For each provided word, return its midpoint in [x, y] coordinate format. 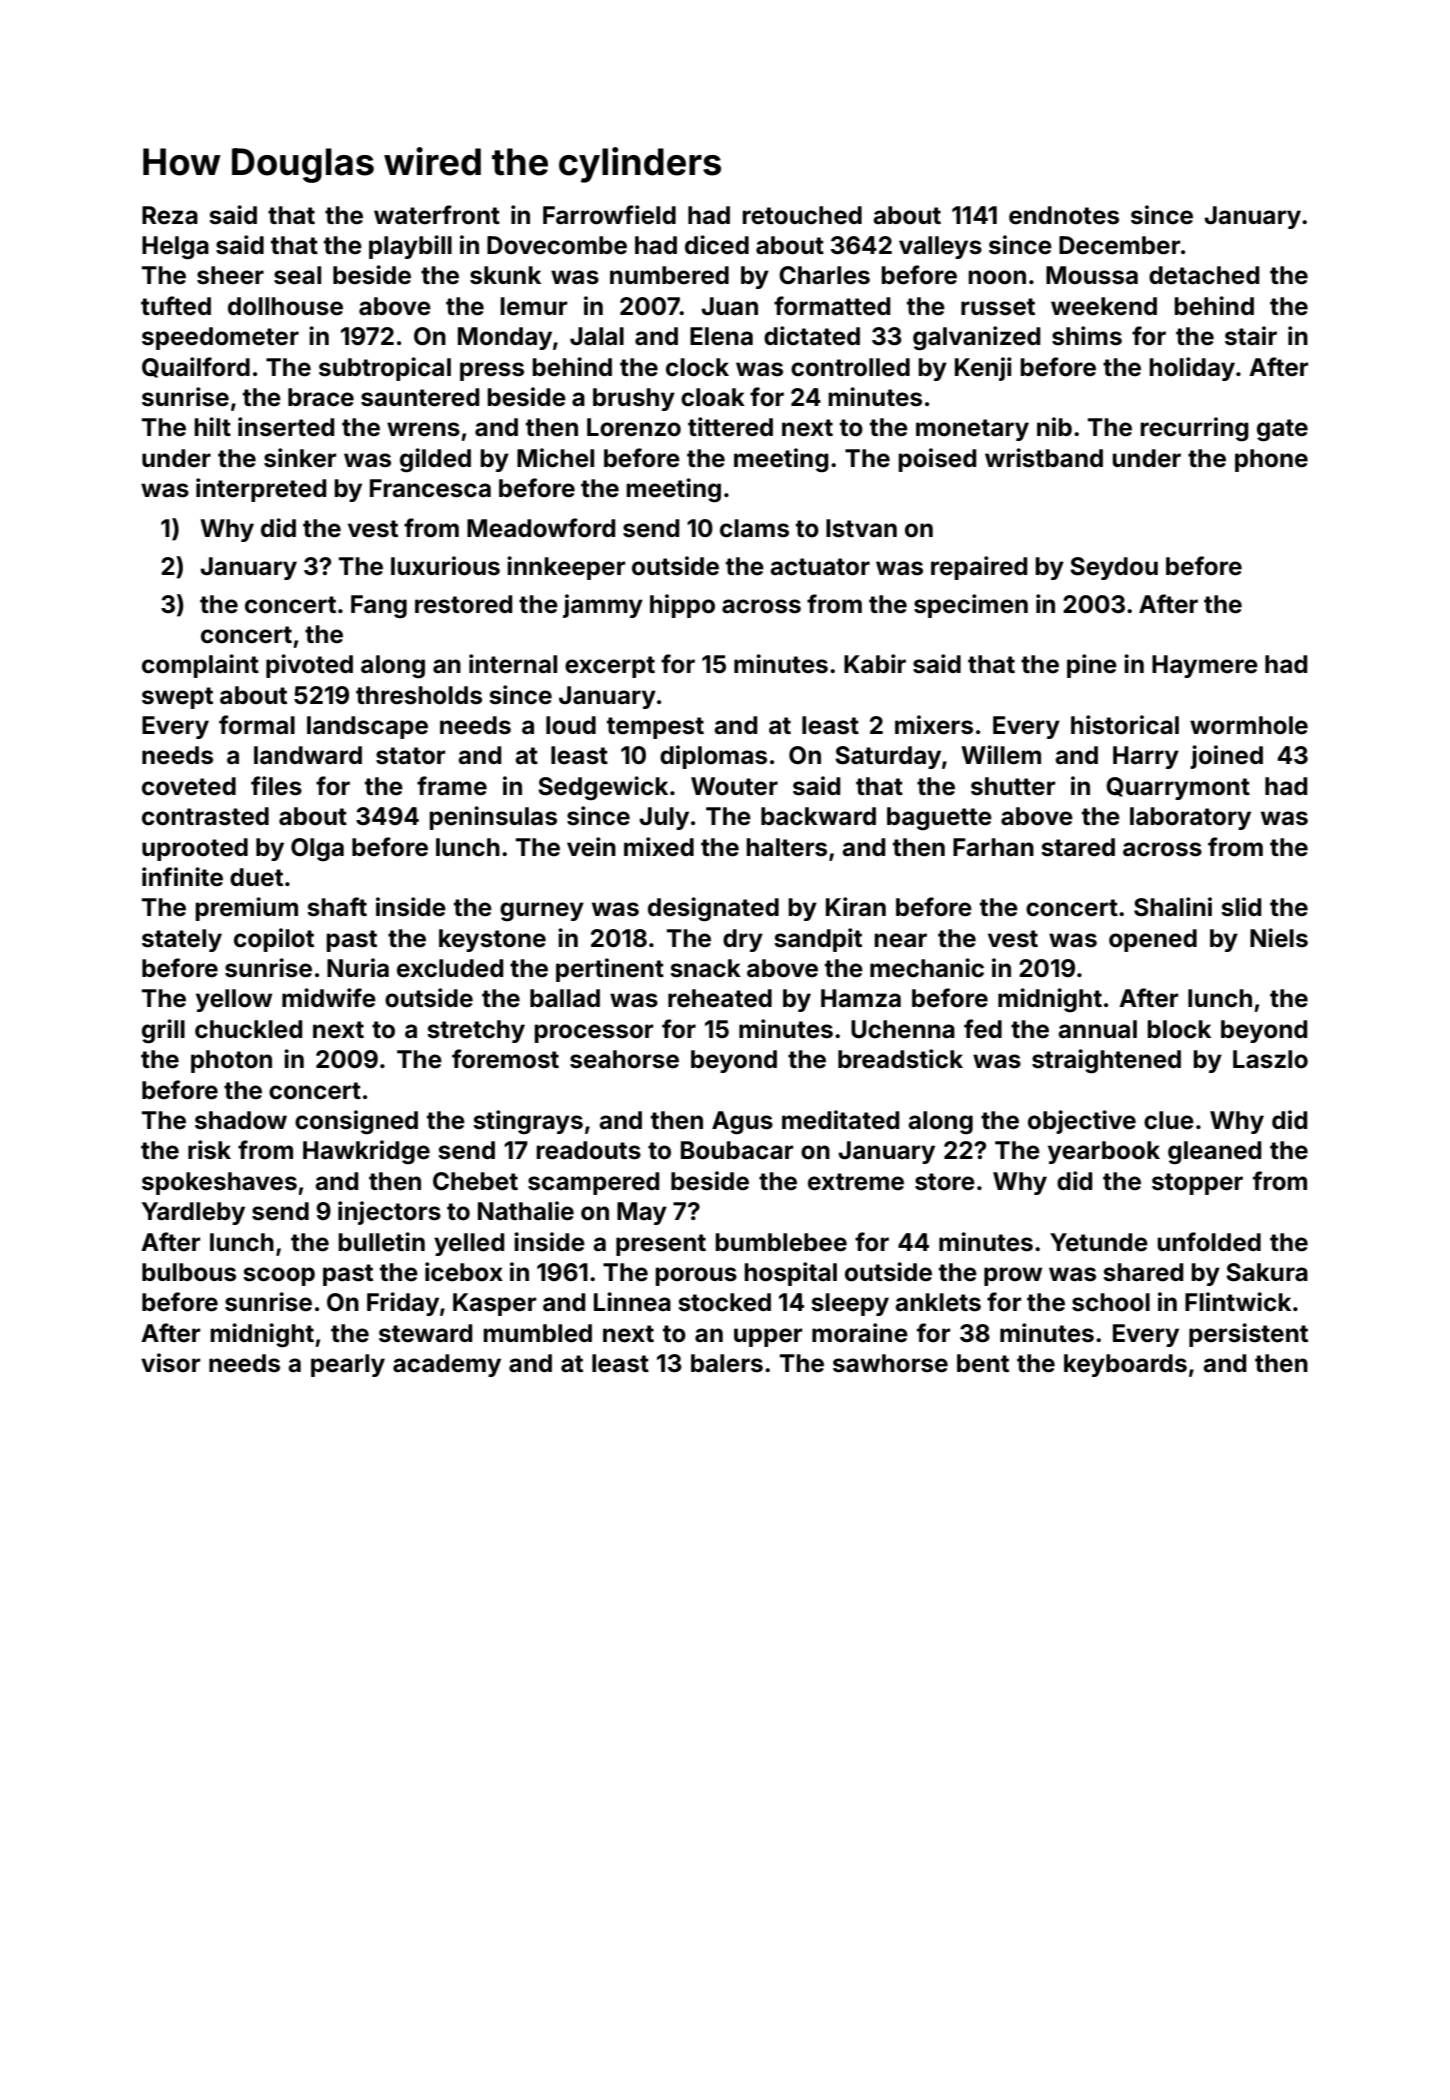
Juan [729, 306]
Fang [379, 607]
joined [1226, 757]
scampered [593, 1183]
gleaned [1214, 1153]
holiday [1192, 369]
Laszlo [1270, 1059]
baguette [939, 819]
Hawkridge [366, 1152]
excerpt [610, 667]
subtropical [385, 369]
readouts [588, 1150]
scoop [279, 1276]
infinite [182, 877]
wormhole [1249, 725]
